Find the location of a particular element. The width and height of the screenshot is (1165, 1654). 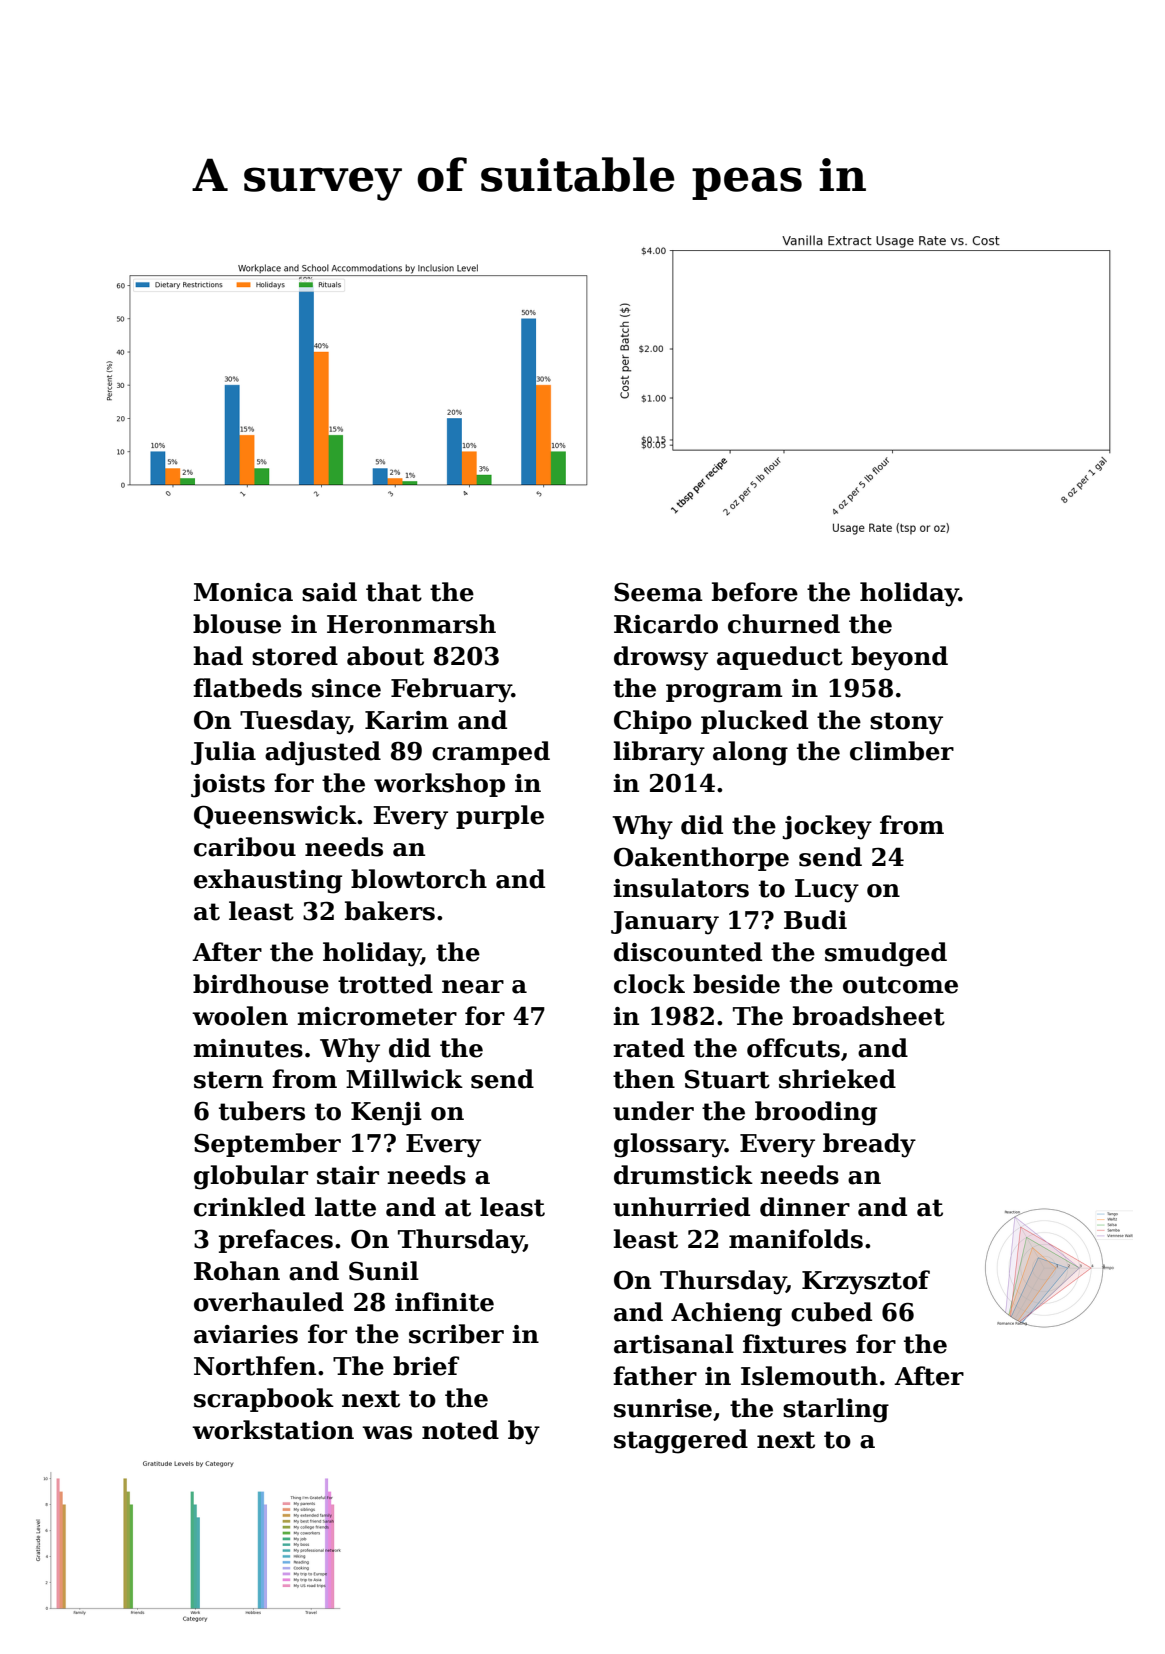

aviaries is located at coordinates (246, 1334).
